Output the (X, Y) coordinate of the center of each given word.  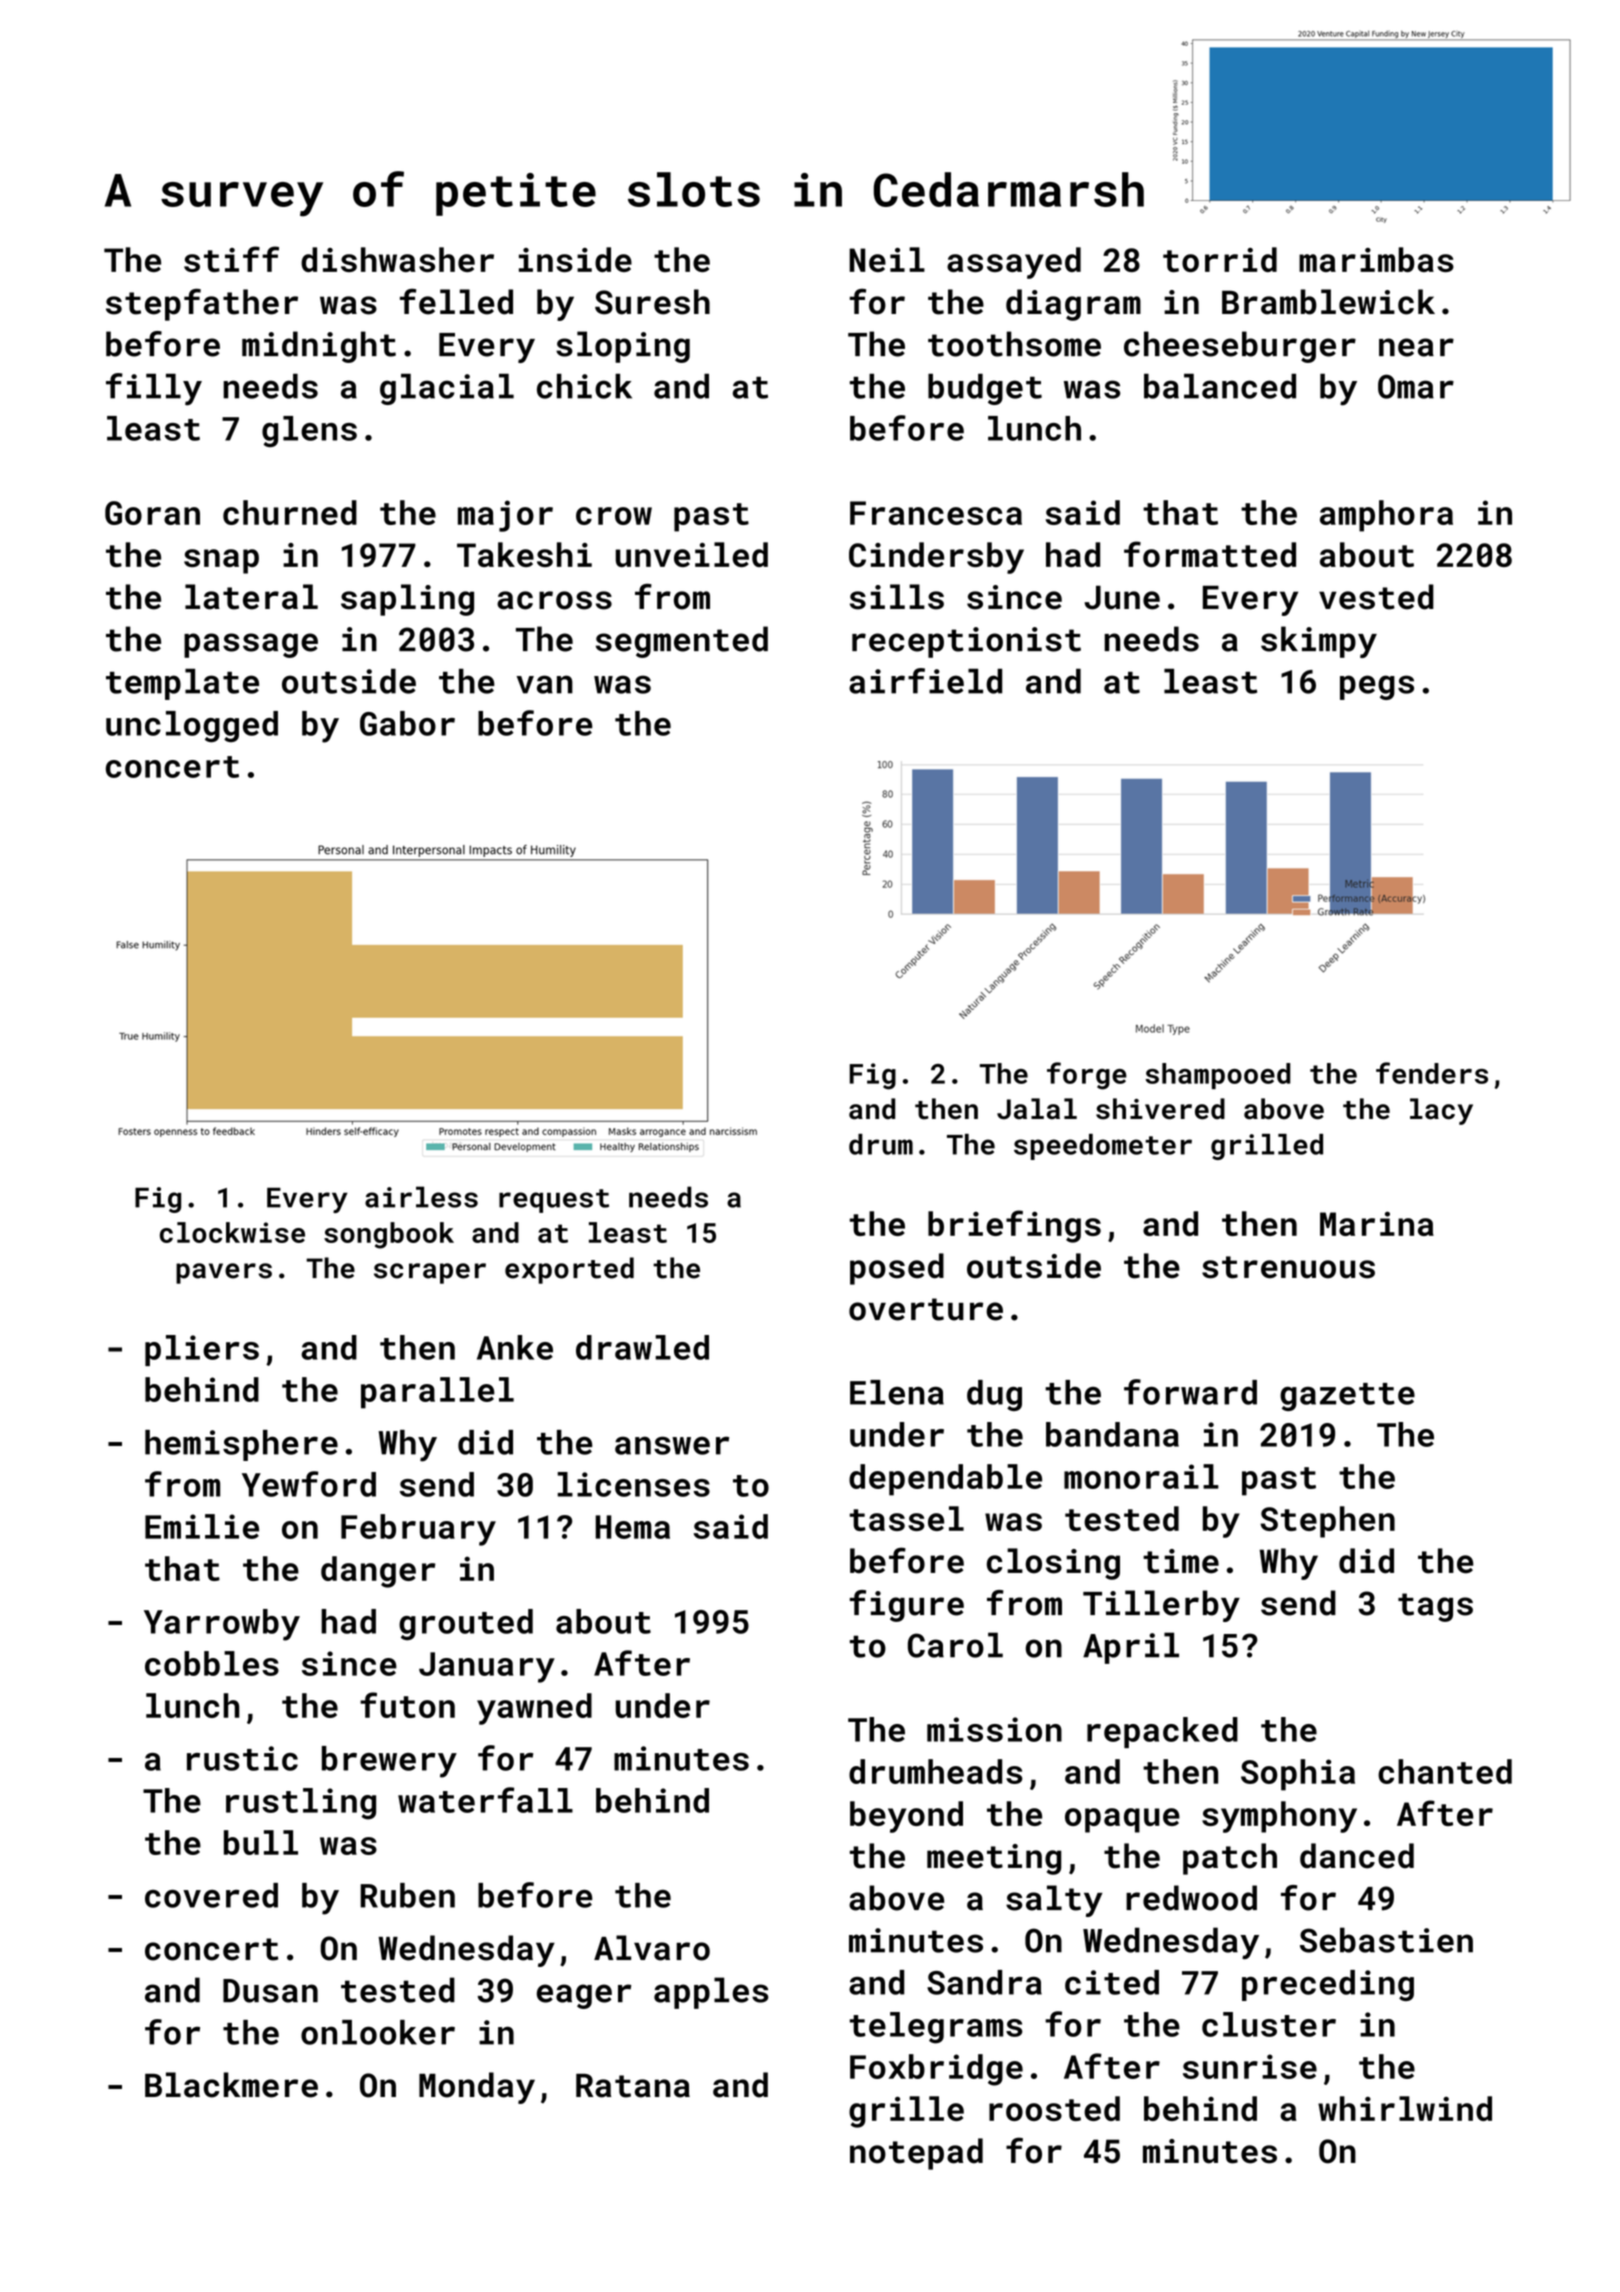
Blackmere (231, 2085)
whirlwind (1405, 2108)
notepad (916, 2154)
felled (456, 301)
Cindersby (936, 558)
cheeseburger (1240, 347)
